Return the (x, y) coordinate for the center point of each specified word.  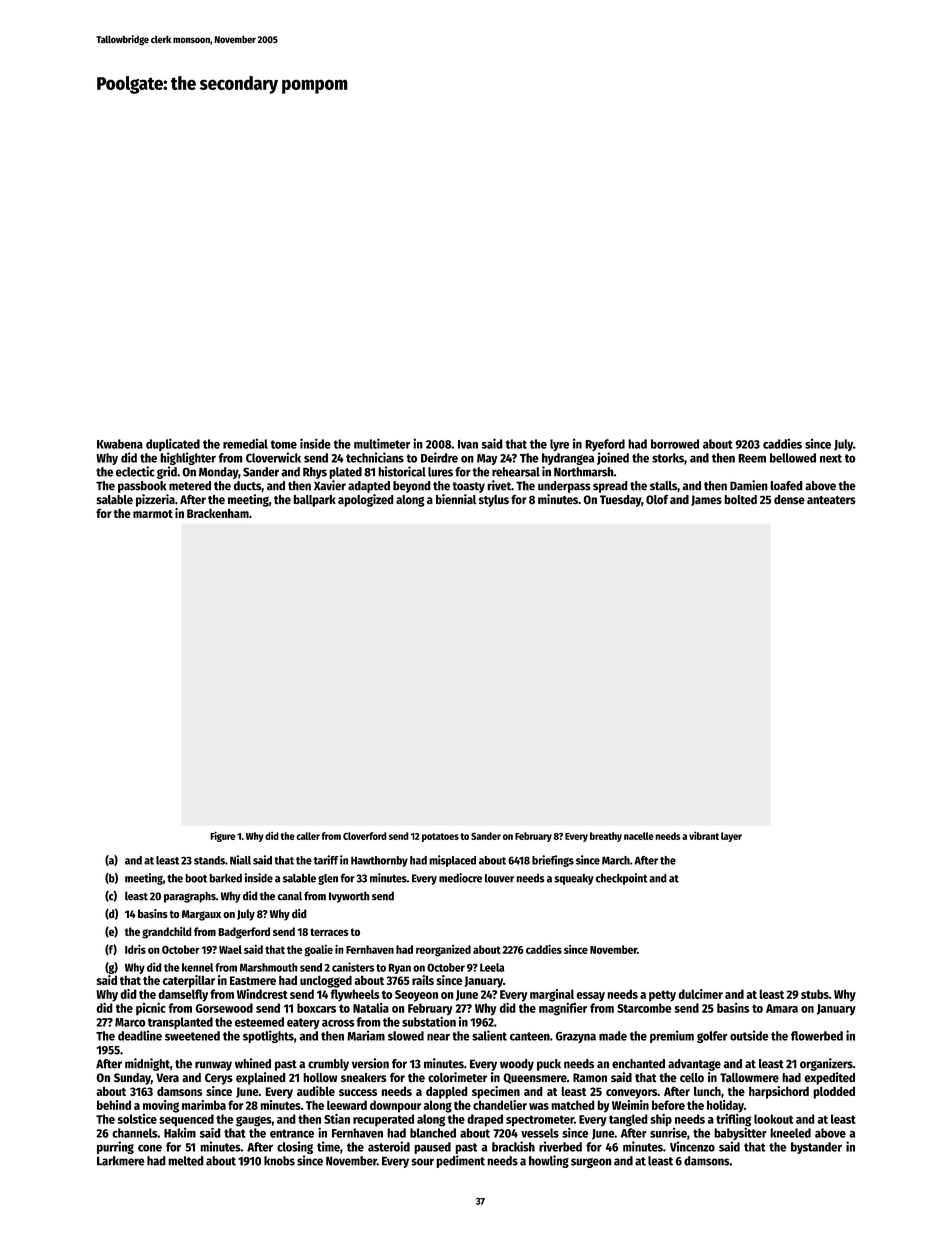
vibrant (704, 836)
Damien (749, 485)
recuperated (383, 1120)
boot (196, 878)
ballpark (314, 501)
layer (731, 837)
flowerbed (817, 1036)
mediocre (460, 878)
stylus (494, 501)
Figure (222, 837)
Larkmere (121, 1161)
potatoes (440, 837)
